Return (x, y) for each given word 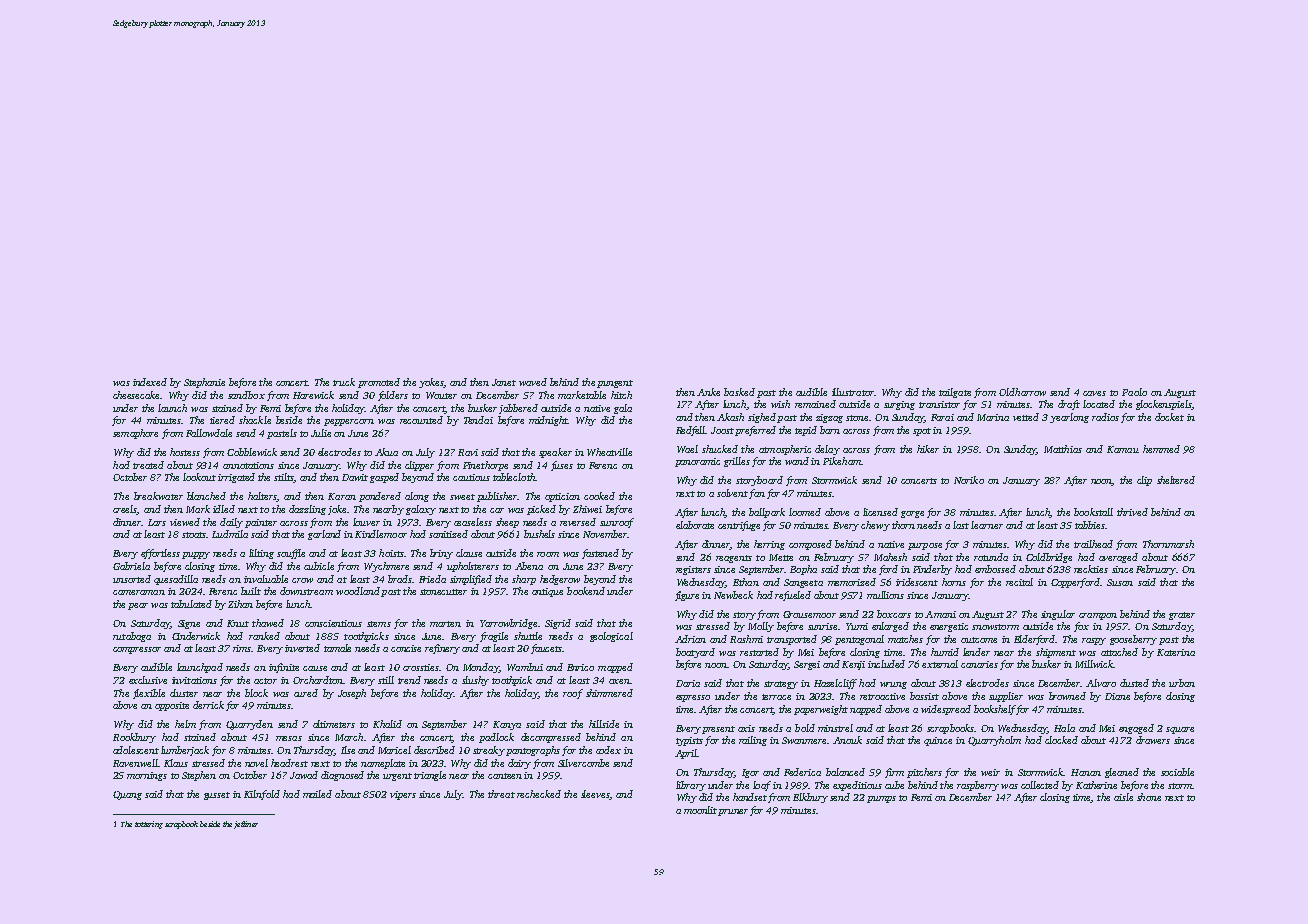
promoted (379, 383)
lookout (199, 477)
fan (757, 494)
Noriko (969, 480)
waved (533, 382)
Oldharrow (1022, 392)
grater (1182, 616)
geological (611, 637)
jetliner (246, 825)
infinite (284, 668)
